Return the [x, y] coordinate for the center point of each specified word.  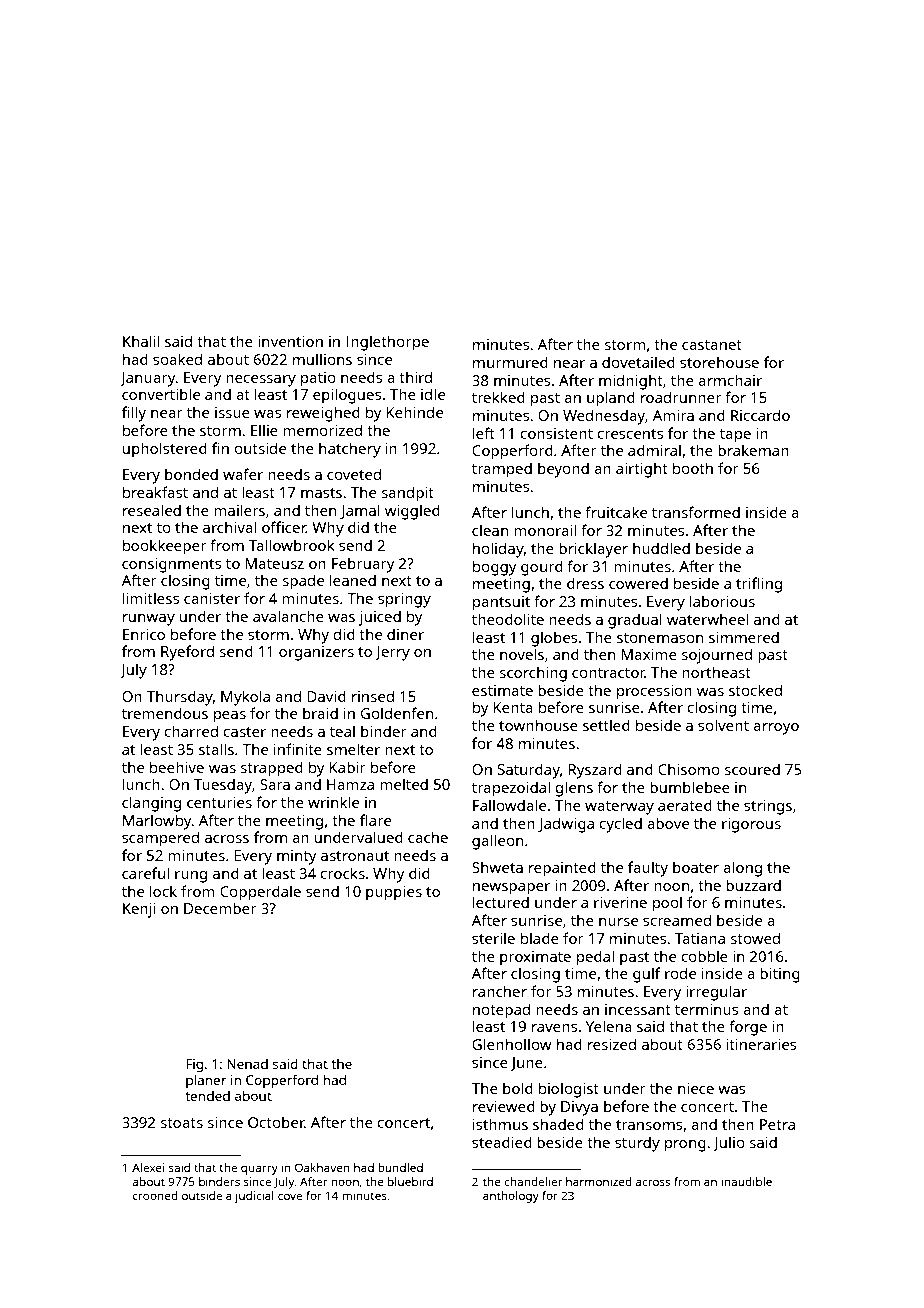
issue [232, 412]
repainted [562, 869]
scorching [533, 674]
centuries [219, 802]
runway [149, 620]
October [276, 1122]
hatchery [350, 450]
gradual [635, 621]
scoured [752, 769]
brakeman [753, 450]
